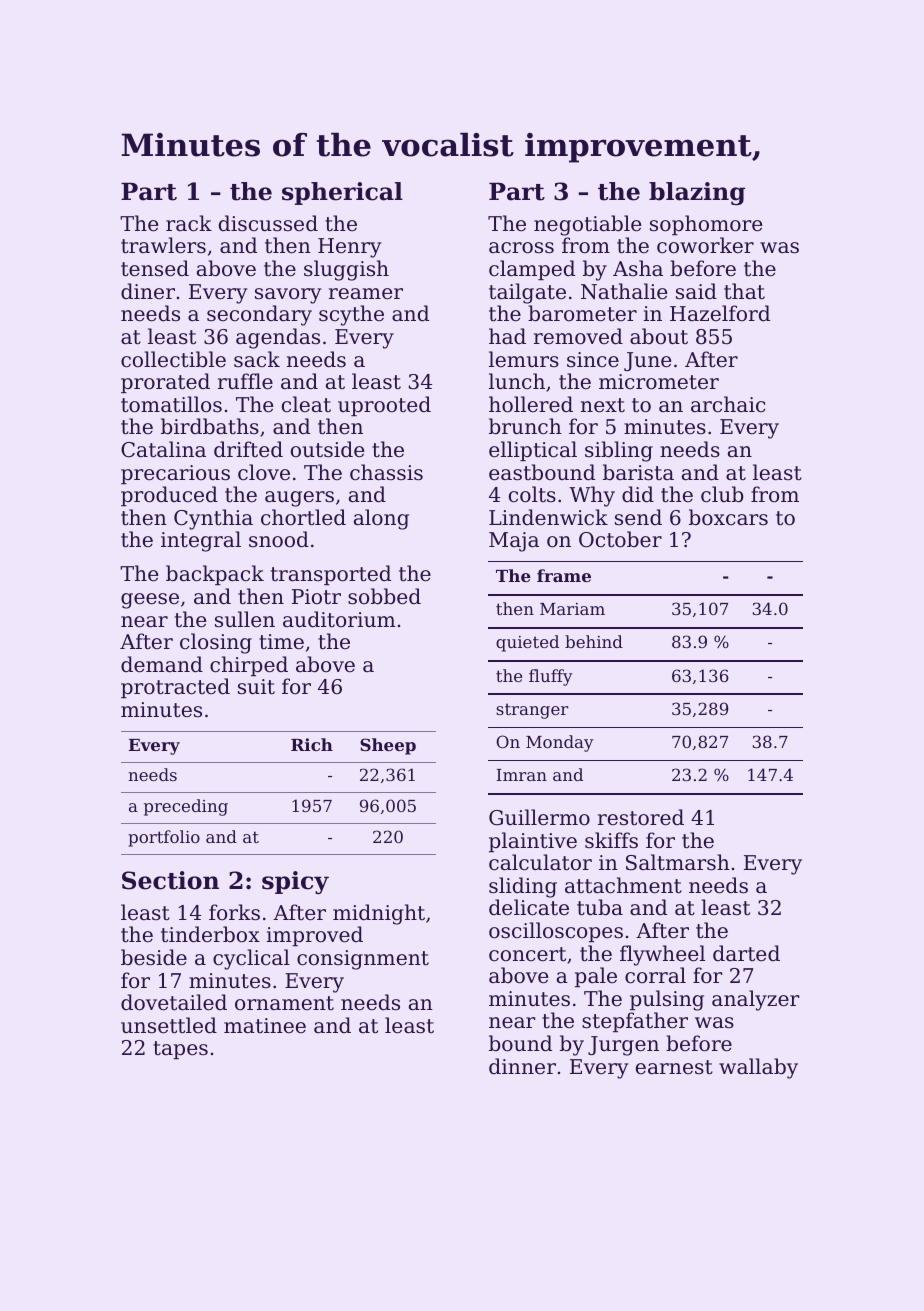 The width and height of the page is (924, 1311). What do you see at coordinates (728, 517) in the page?
I see `boxcars` at bounding box center [728, 517].
